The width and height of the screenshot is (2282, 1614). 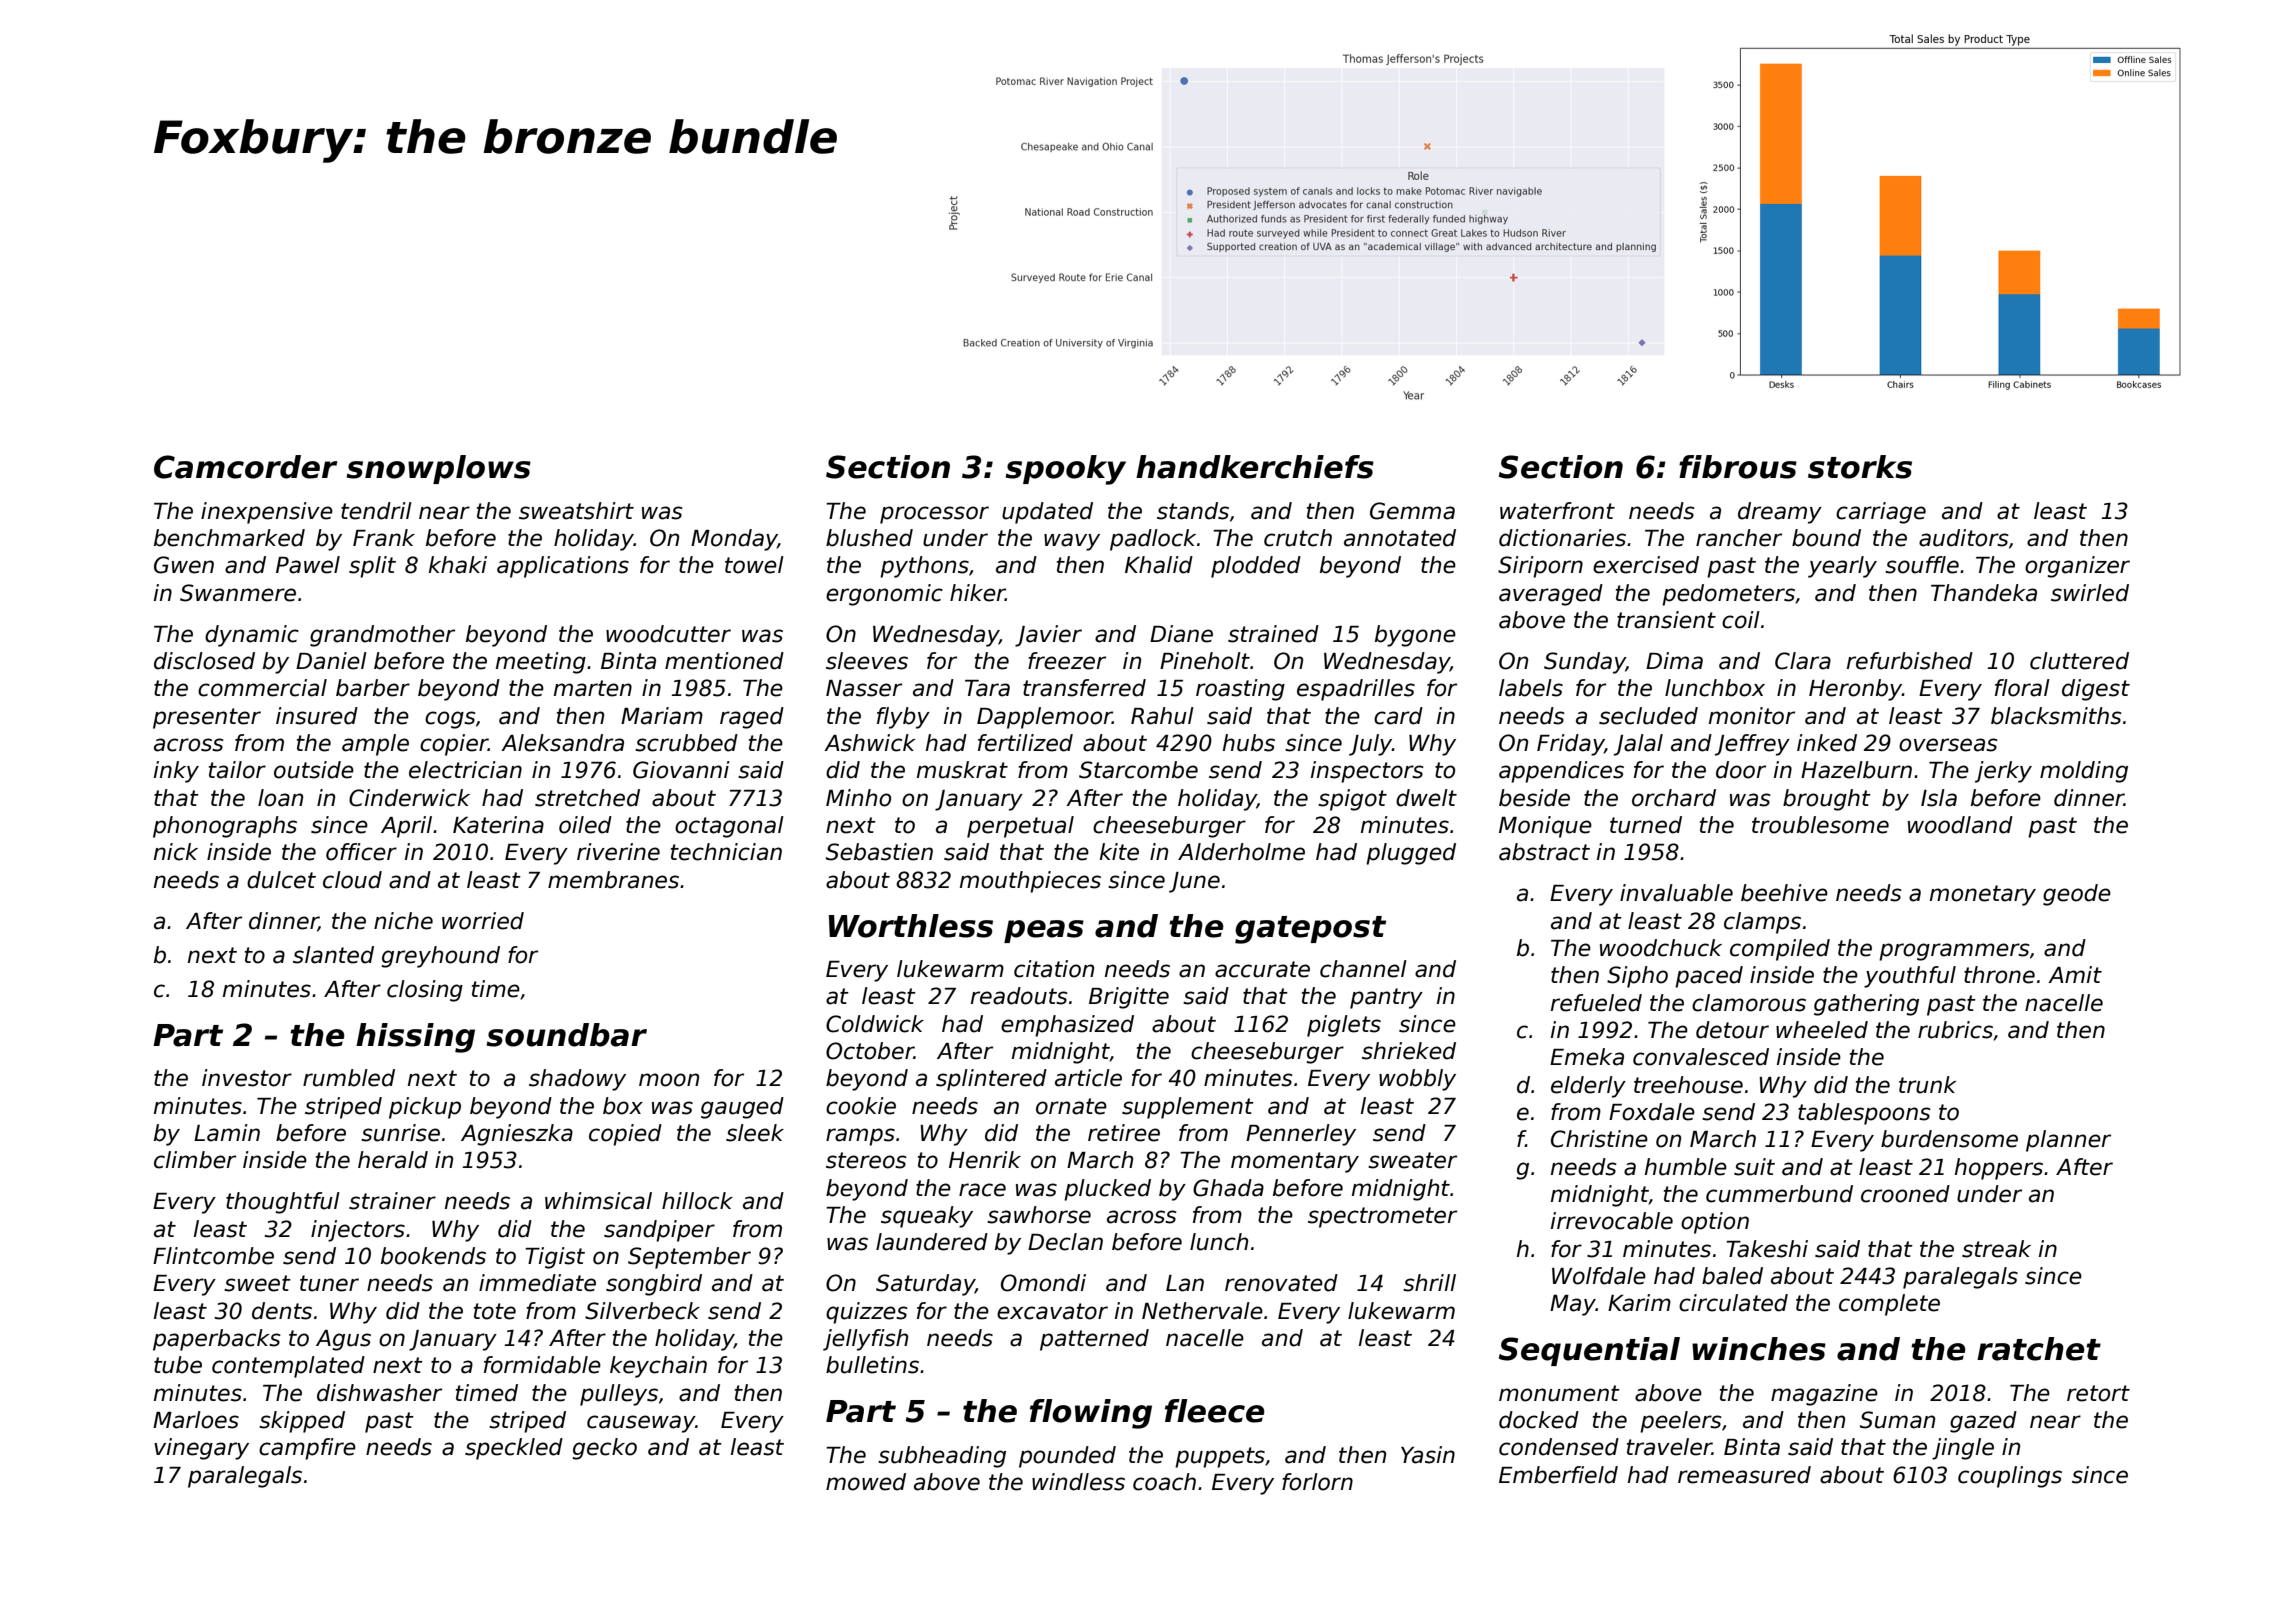 I want to click on annotated, so click(x=1400, y=538).
